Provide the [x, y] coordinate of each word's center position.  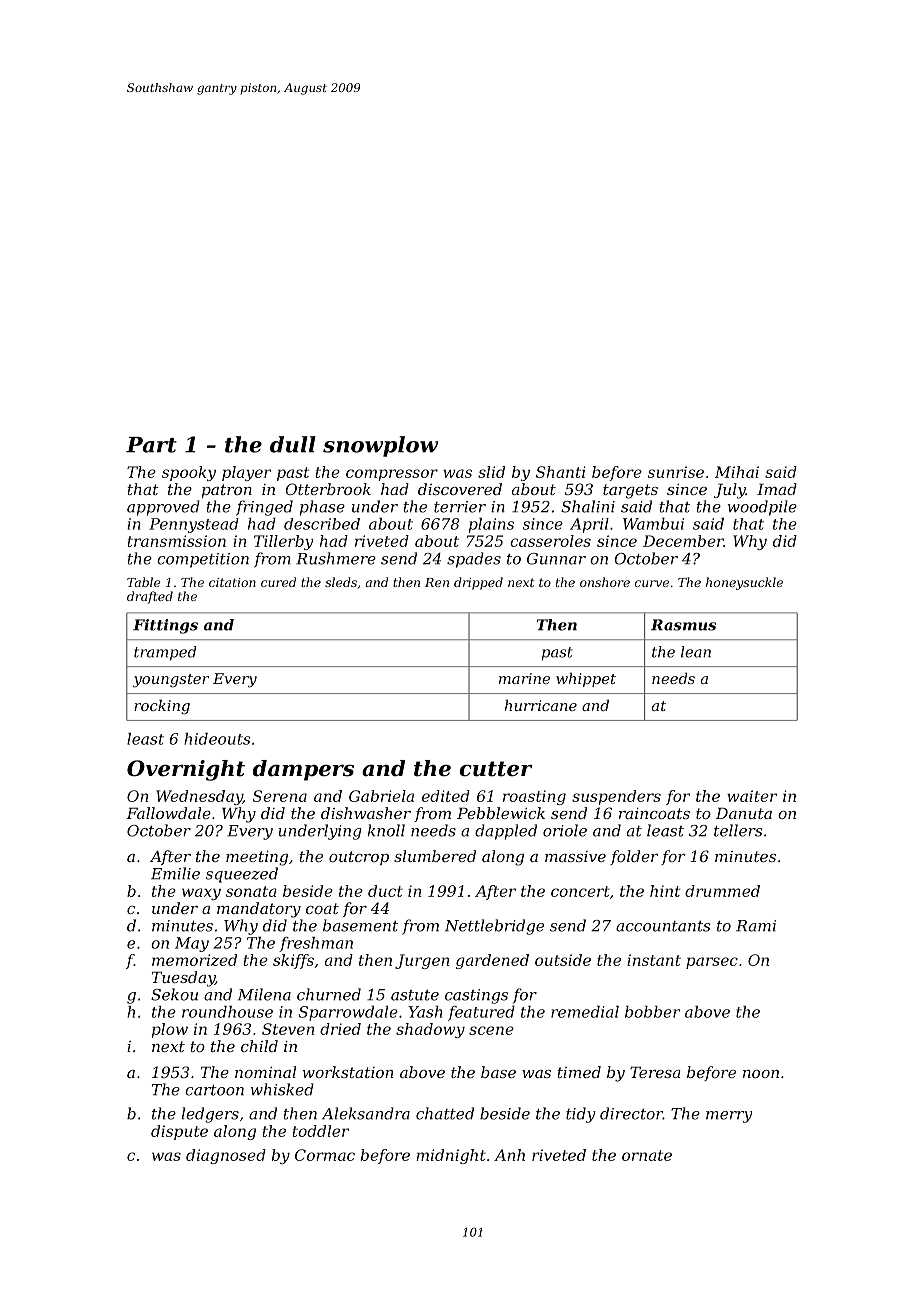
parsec [712, 963]
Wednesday [199, 797]
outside [563, 960]
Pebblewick [501, 813]
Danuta [744, 813]
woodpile [762, 508]
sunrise [676, 472]
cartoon [214, 1090]
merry [729, 1117]
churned [329, 994]
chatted [445, 1113]
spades [474, 560]
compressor [392, 475]
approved [163, 508]
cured [278, 582]
